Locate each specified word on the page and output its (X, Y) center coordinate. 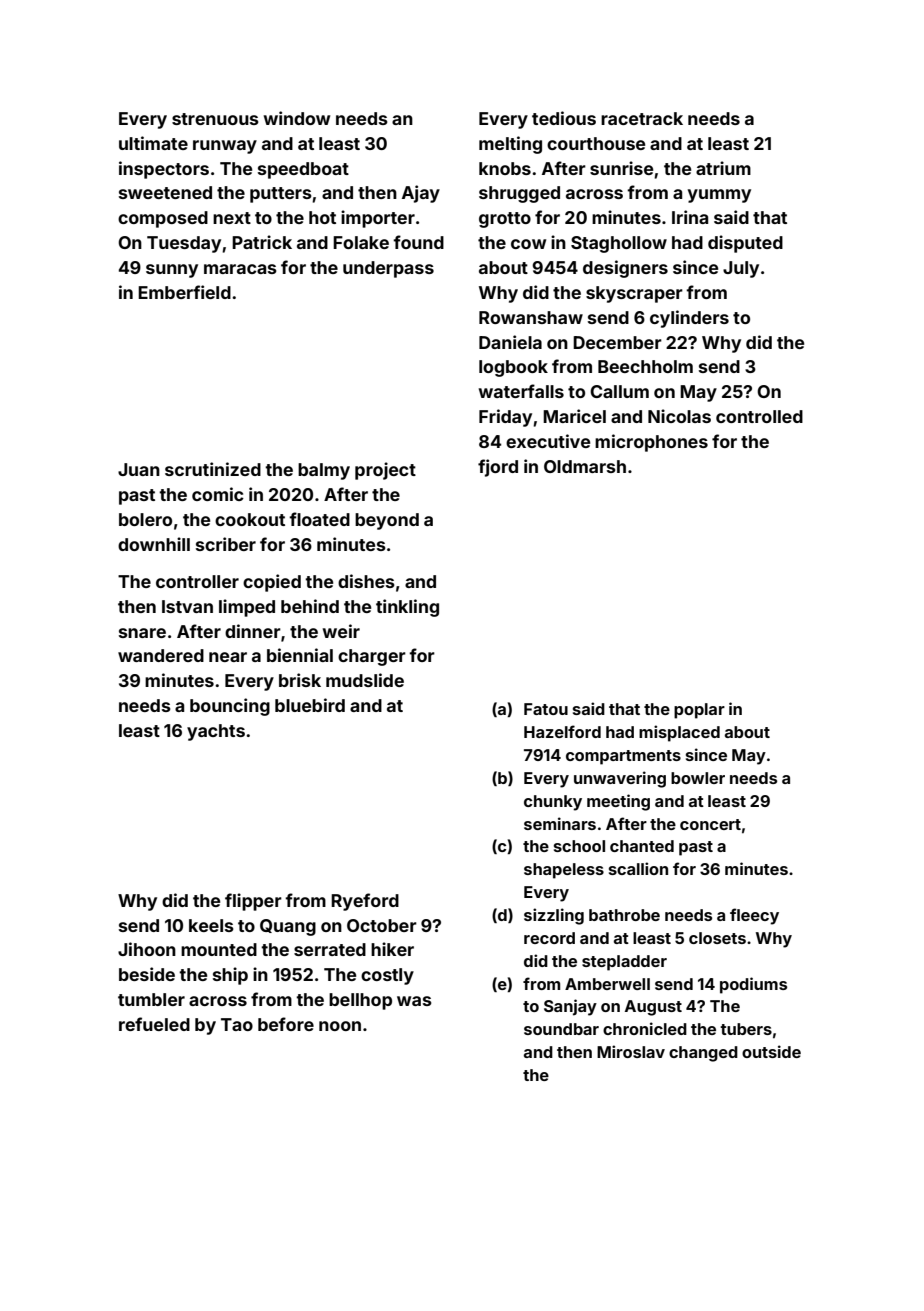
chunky (553, 803)
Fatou (546, 709)
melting (510, 145)
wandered (161, 655)
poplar (699, 711)
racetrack (642, 118)
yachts (216, 732)
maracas (240, 269)
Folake (361, 242)
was (414, 1001)
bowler (698, 778)
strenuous (215, 119)
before (286, 1024)
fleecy (754, 916)
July (741, 269)
